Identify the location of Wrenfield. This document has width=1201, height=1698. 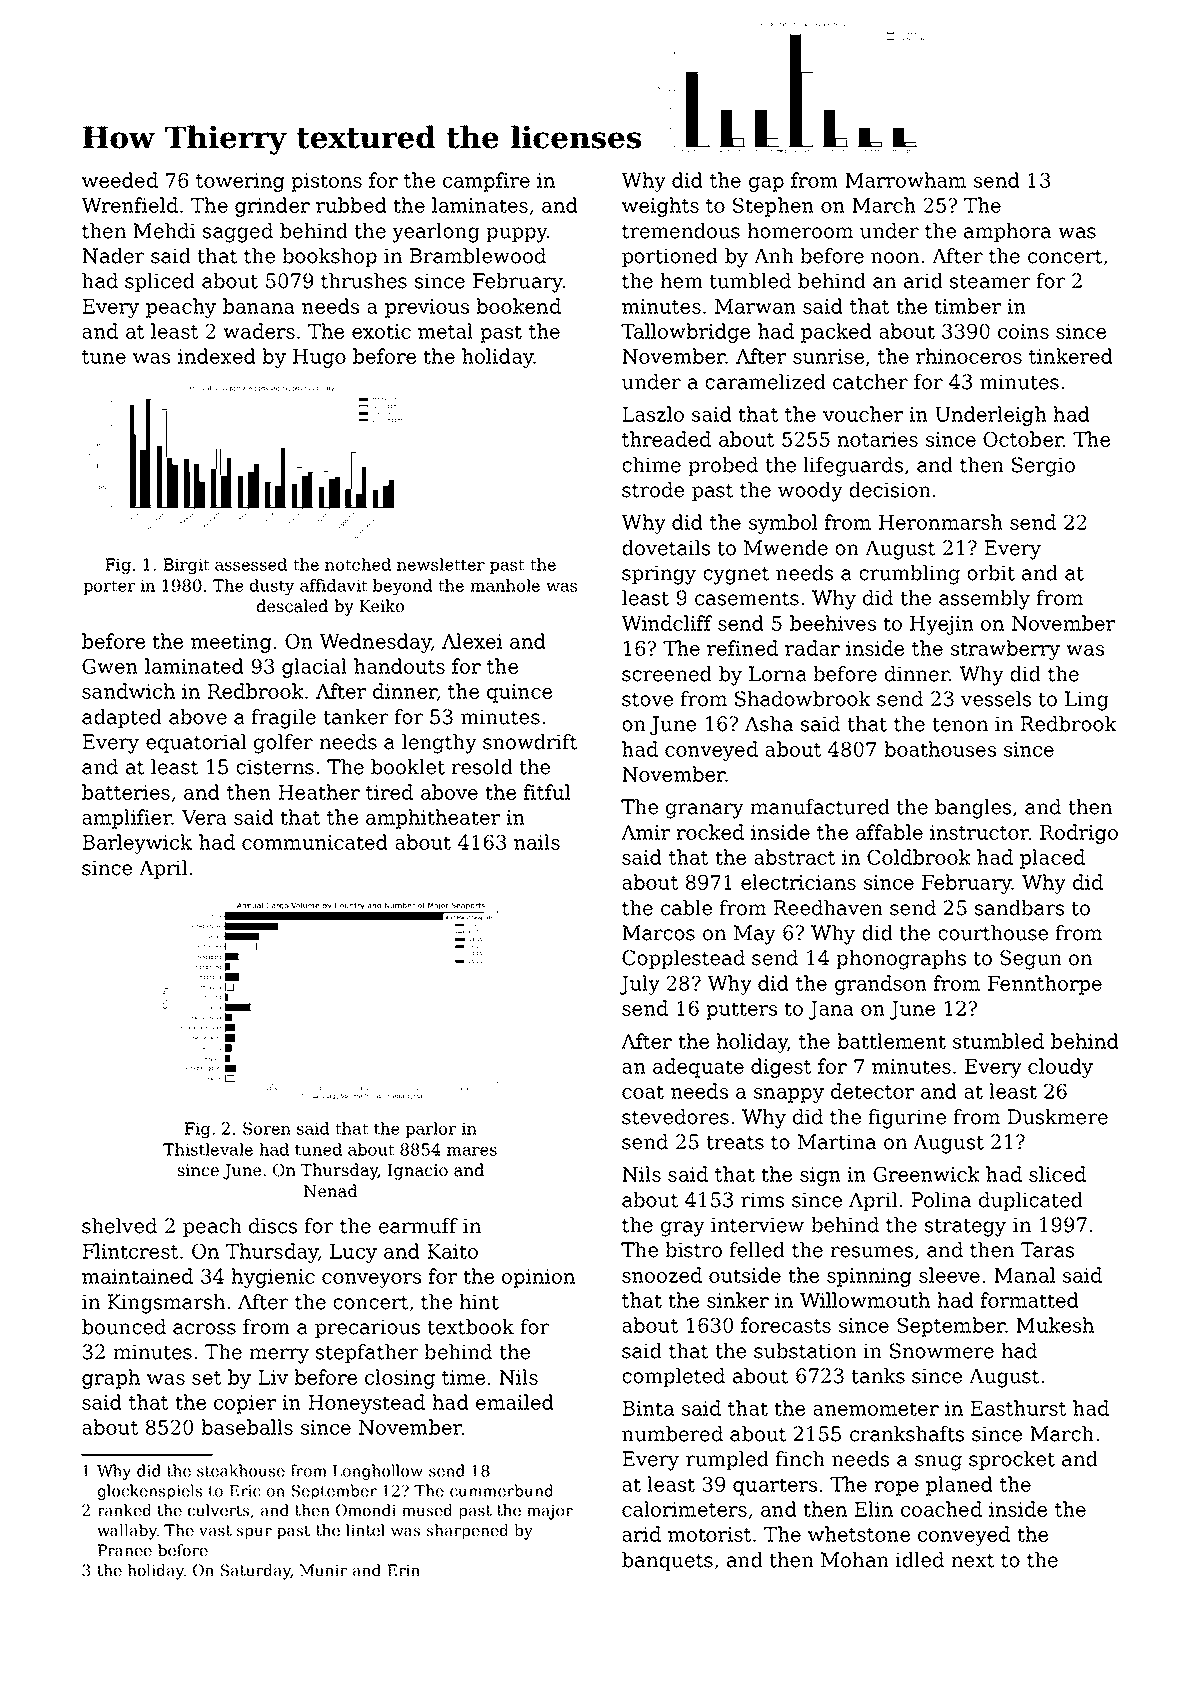
(129, 205).
